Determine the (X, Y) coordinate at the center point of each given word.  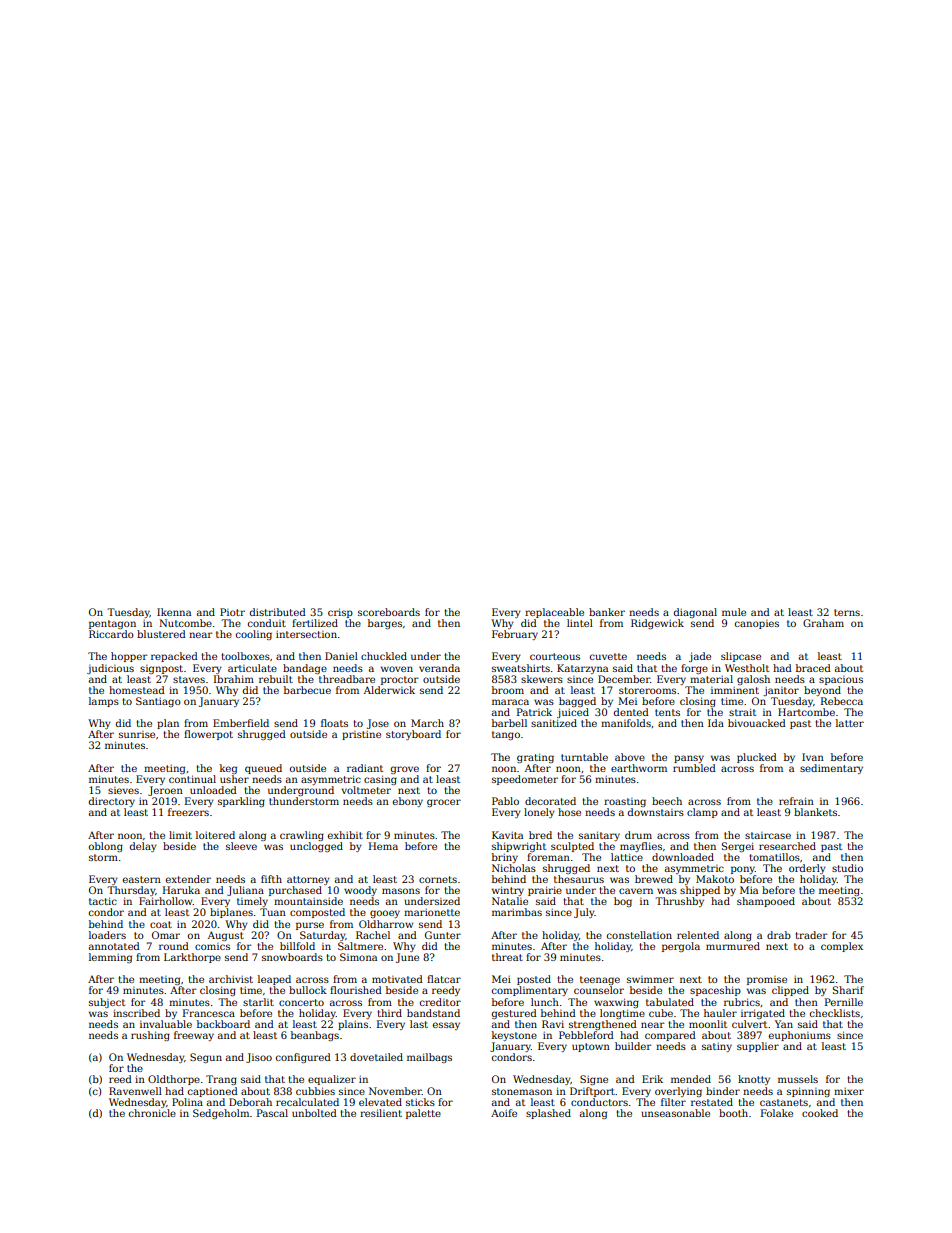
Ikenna (174, 612)
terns (847, 612)
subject (107, 1003)
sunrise (137, 734)
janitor (781, 691)
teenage (600, 980)
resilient (381, 1113)
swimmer (650, 979)
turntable (584, 757)
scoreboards (389, 612)
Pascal (272, 1113)
